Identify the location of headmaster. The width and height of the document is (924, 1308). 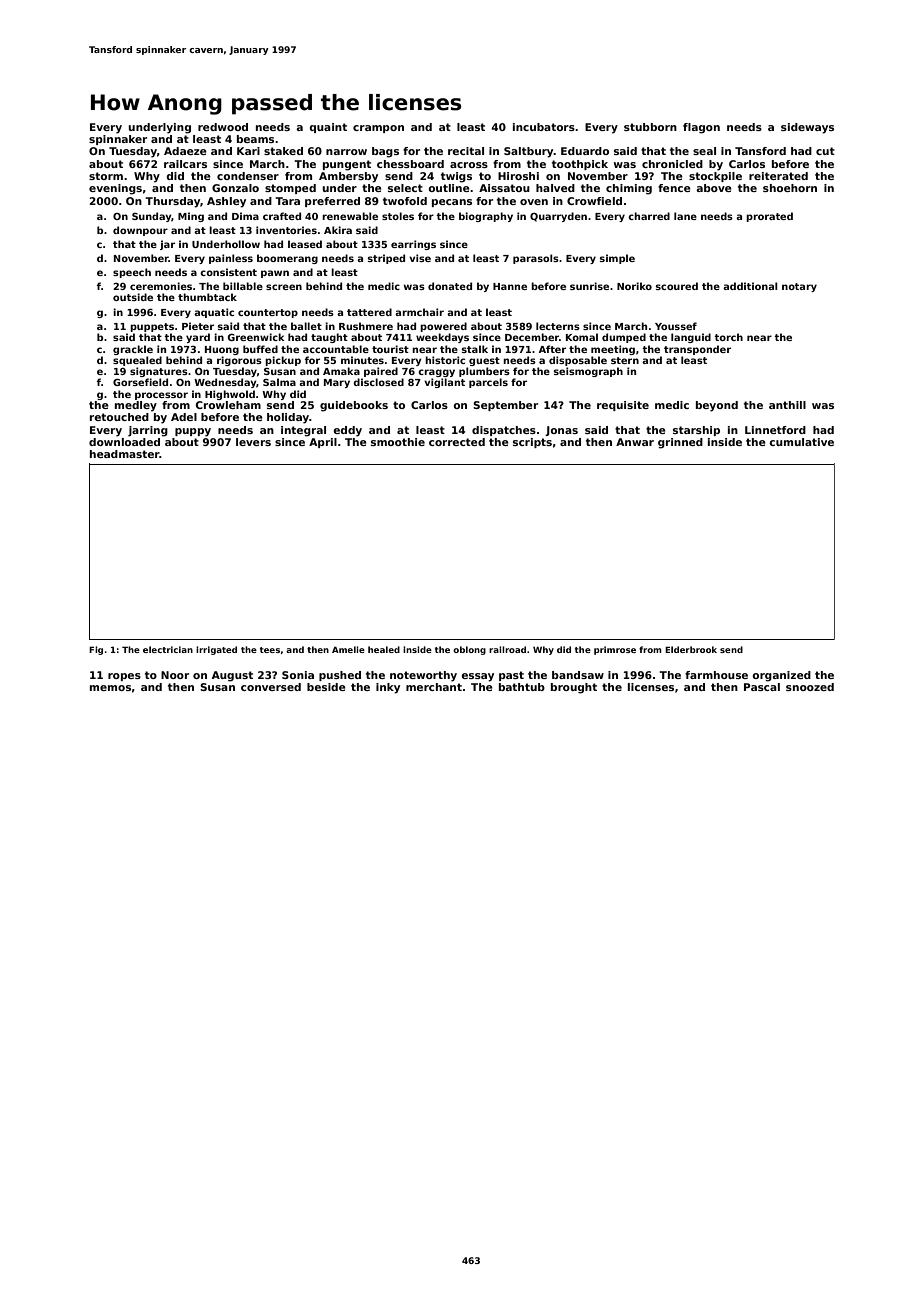
(125, 454).
